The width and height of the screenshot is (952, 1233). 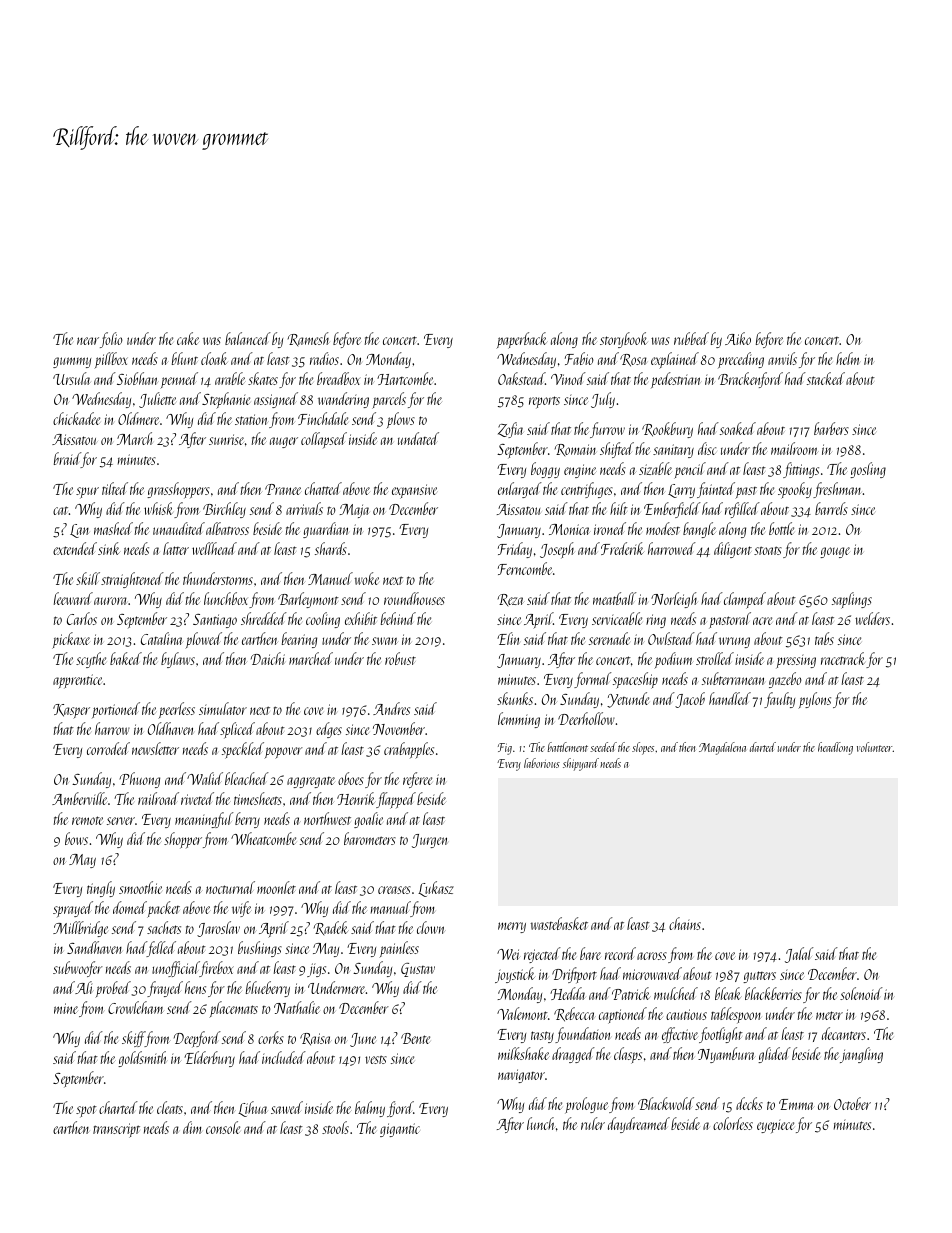 What do you see at coordinates (847, 358) in the screenshot?
I see `helm` at bounding box center [847, 358].
